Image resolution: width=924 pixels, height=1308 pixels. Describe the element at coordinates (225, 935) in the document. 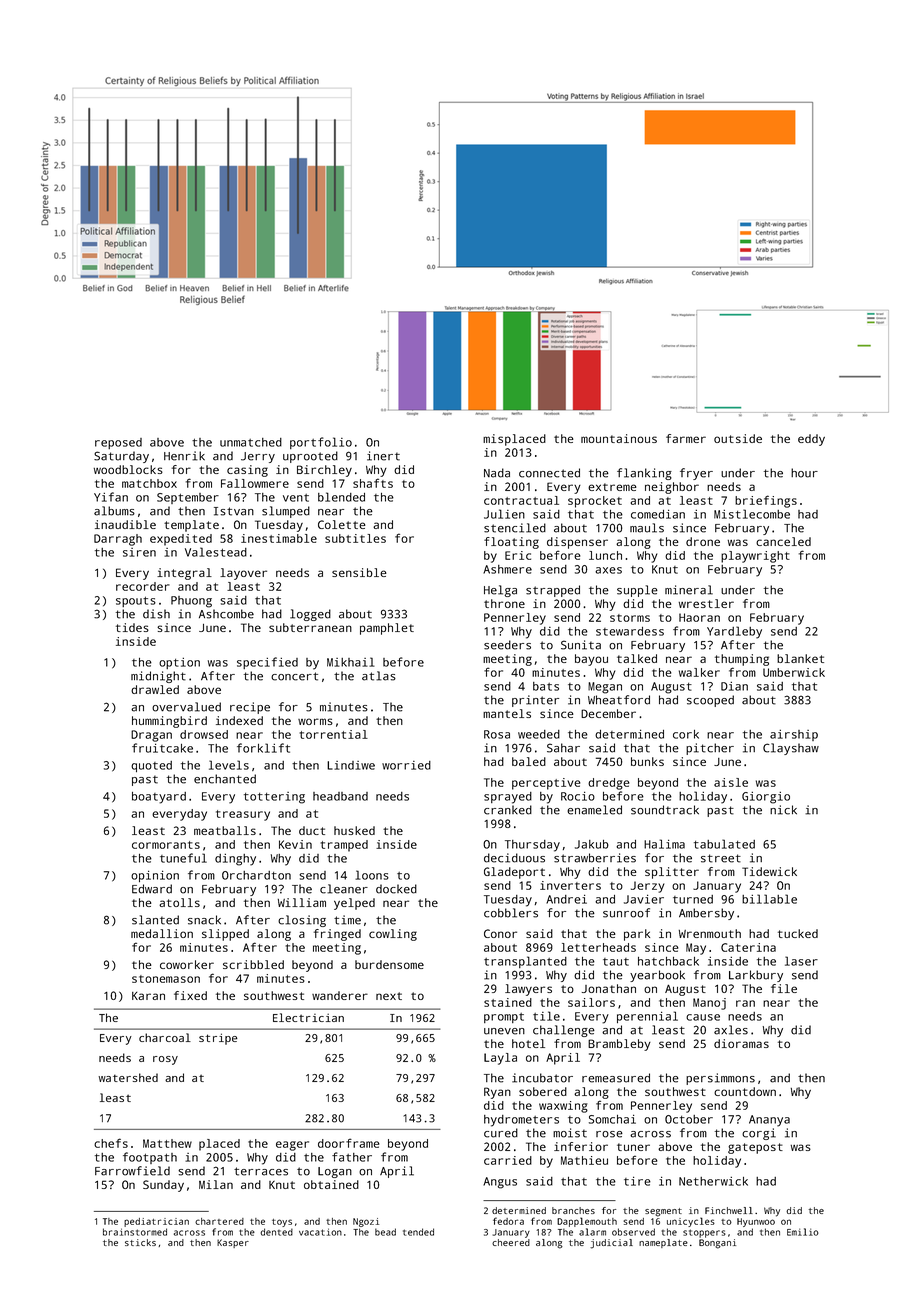

I see `slipped` at that location.
